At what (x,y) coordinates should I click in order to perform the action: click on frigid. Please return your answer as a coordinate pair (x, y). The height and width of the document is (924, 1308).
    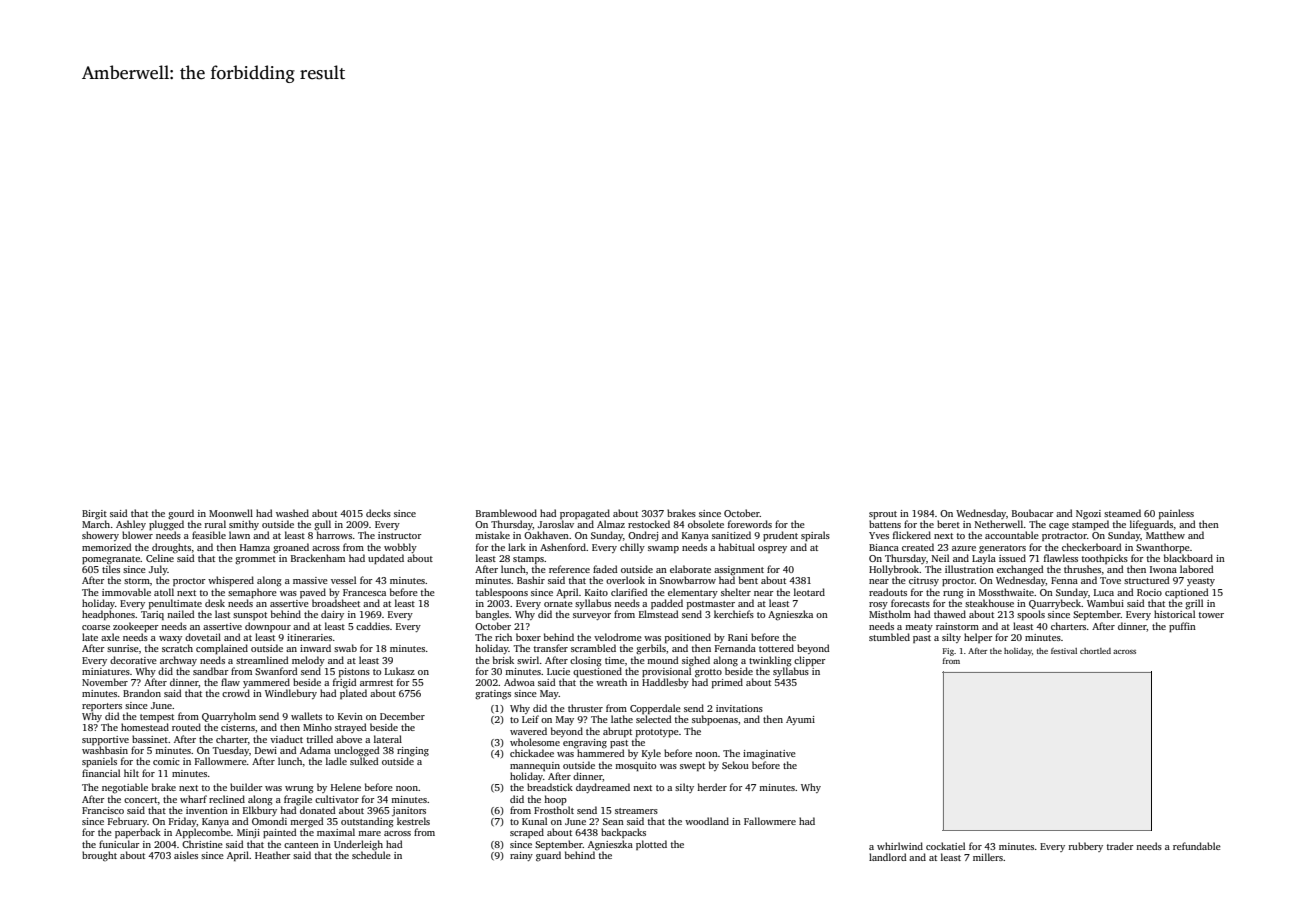
    Looking at the image, I should click on (345, 683).
